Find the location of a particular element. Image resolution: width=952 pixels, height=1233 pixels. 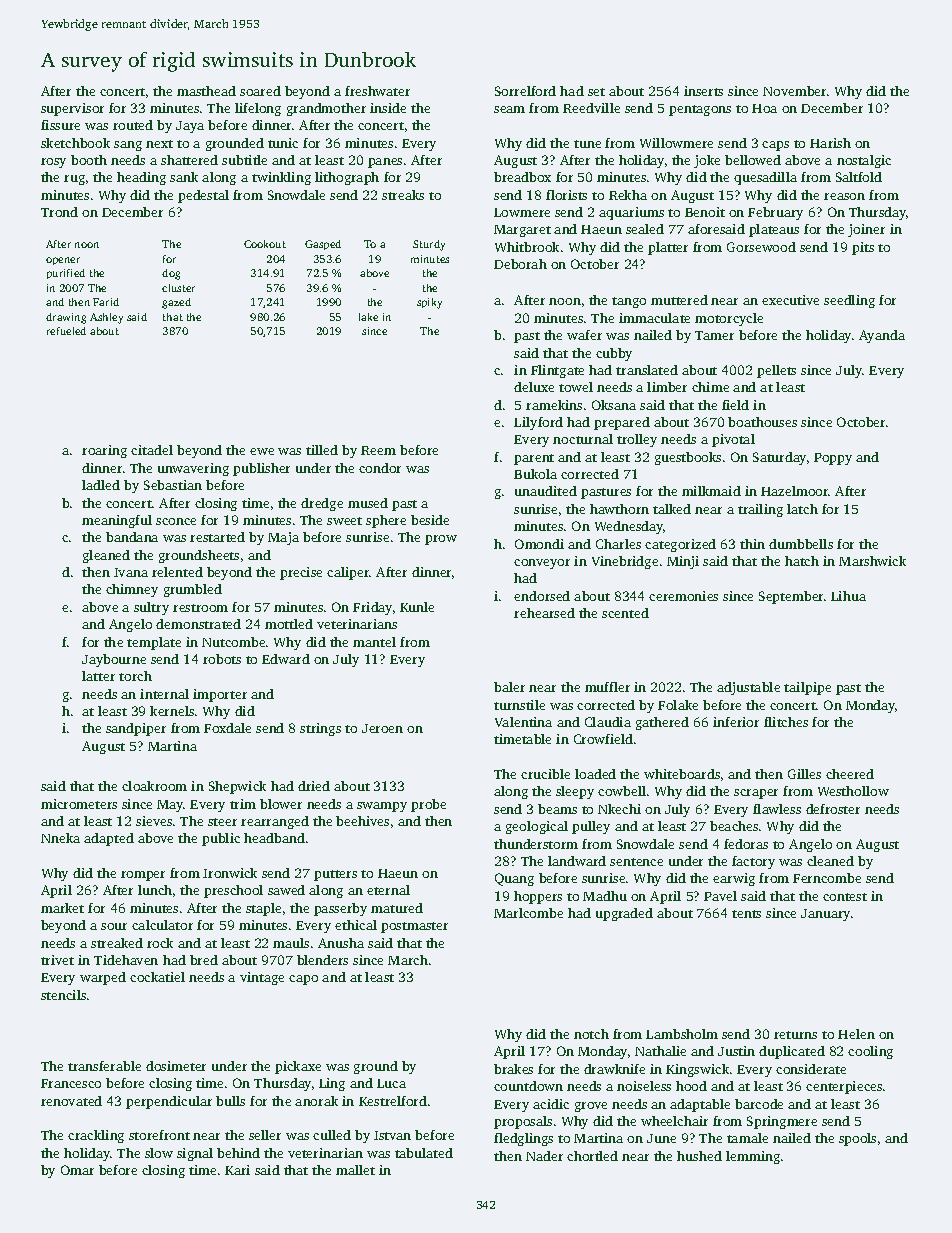

gleaned is located at coordinates (106, 556).
